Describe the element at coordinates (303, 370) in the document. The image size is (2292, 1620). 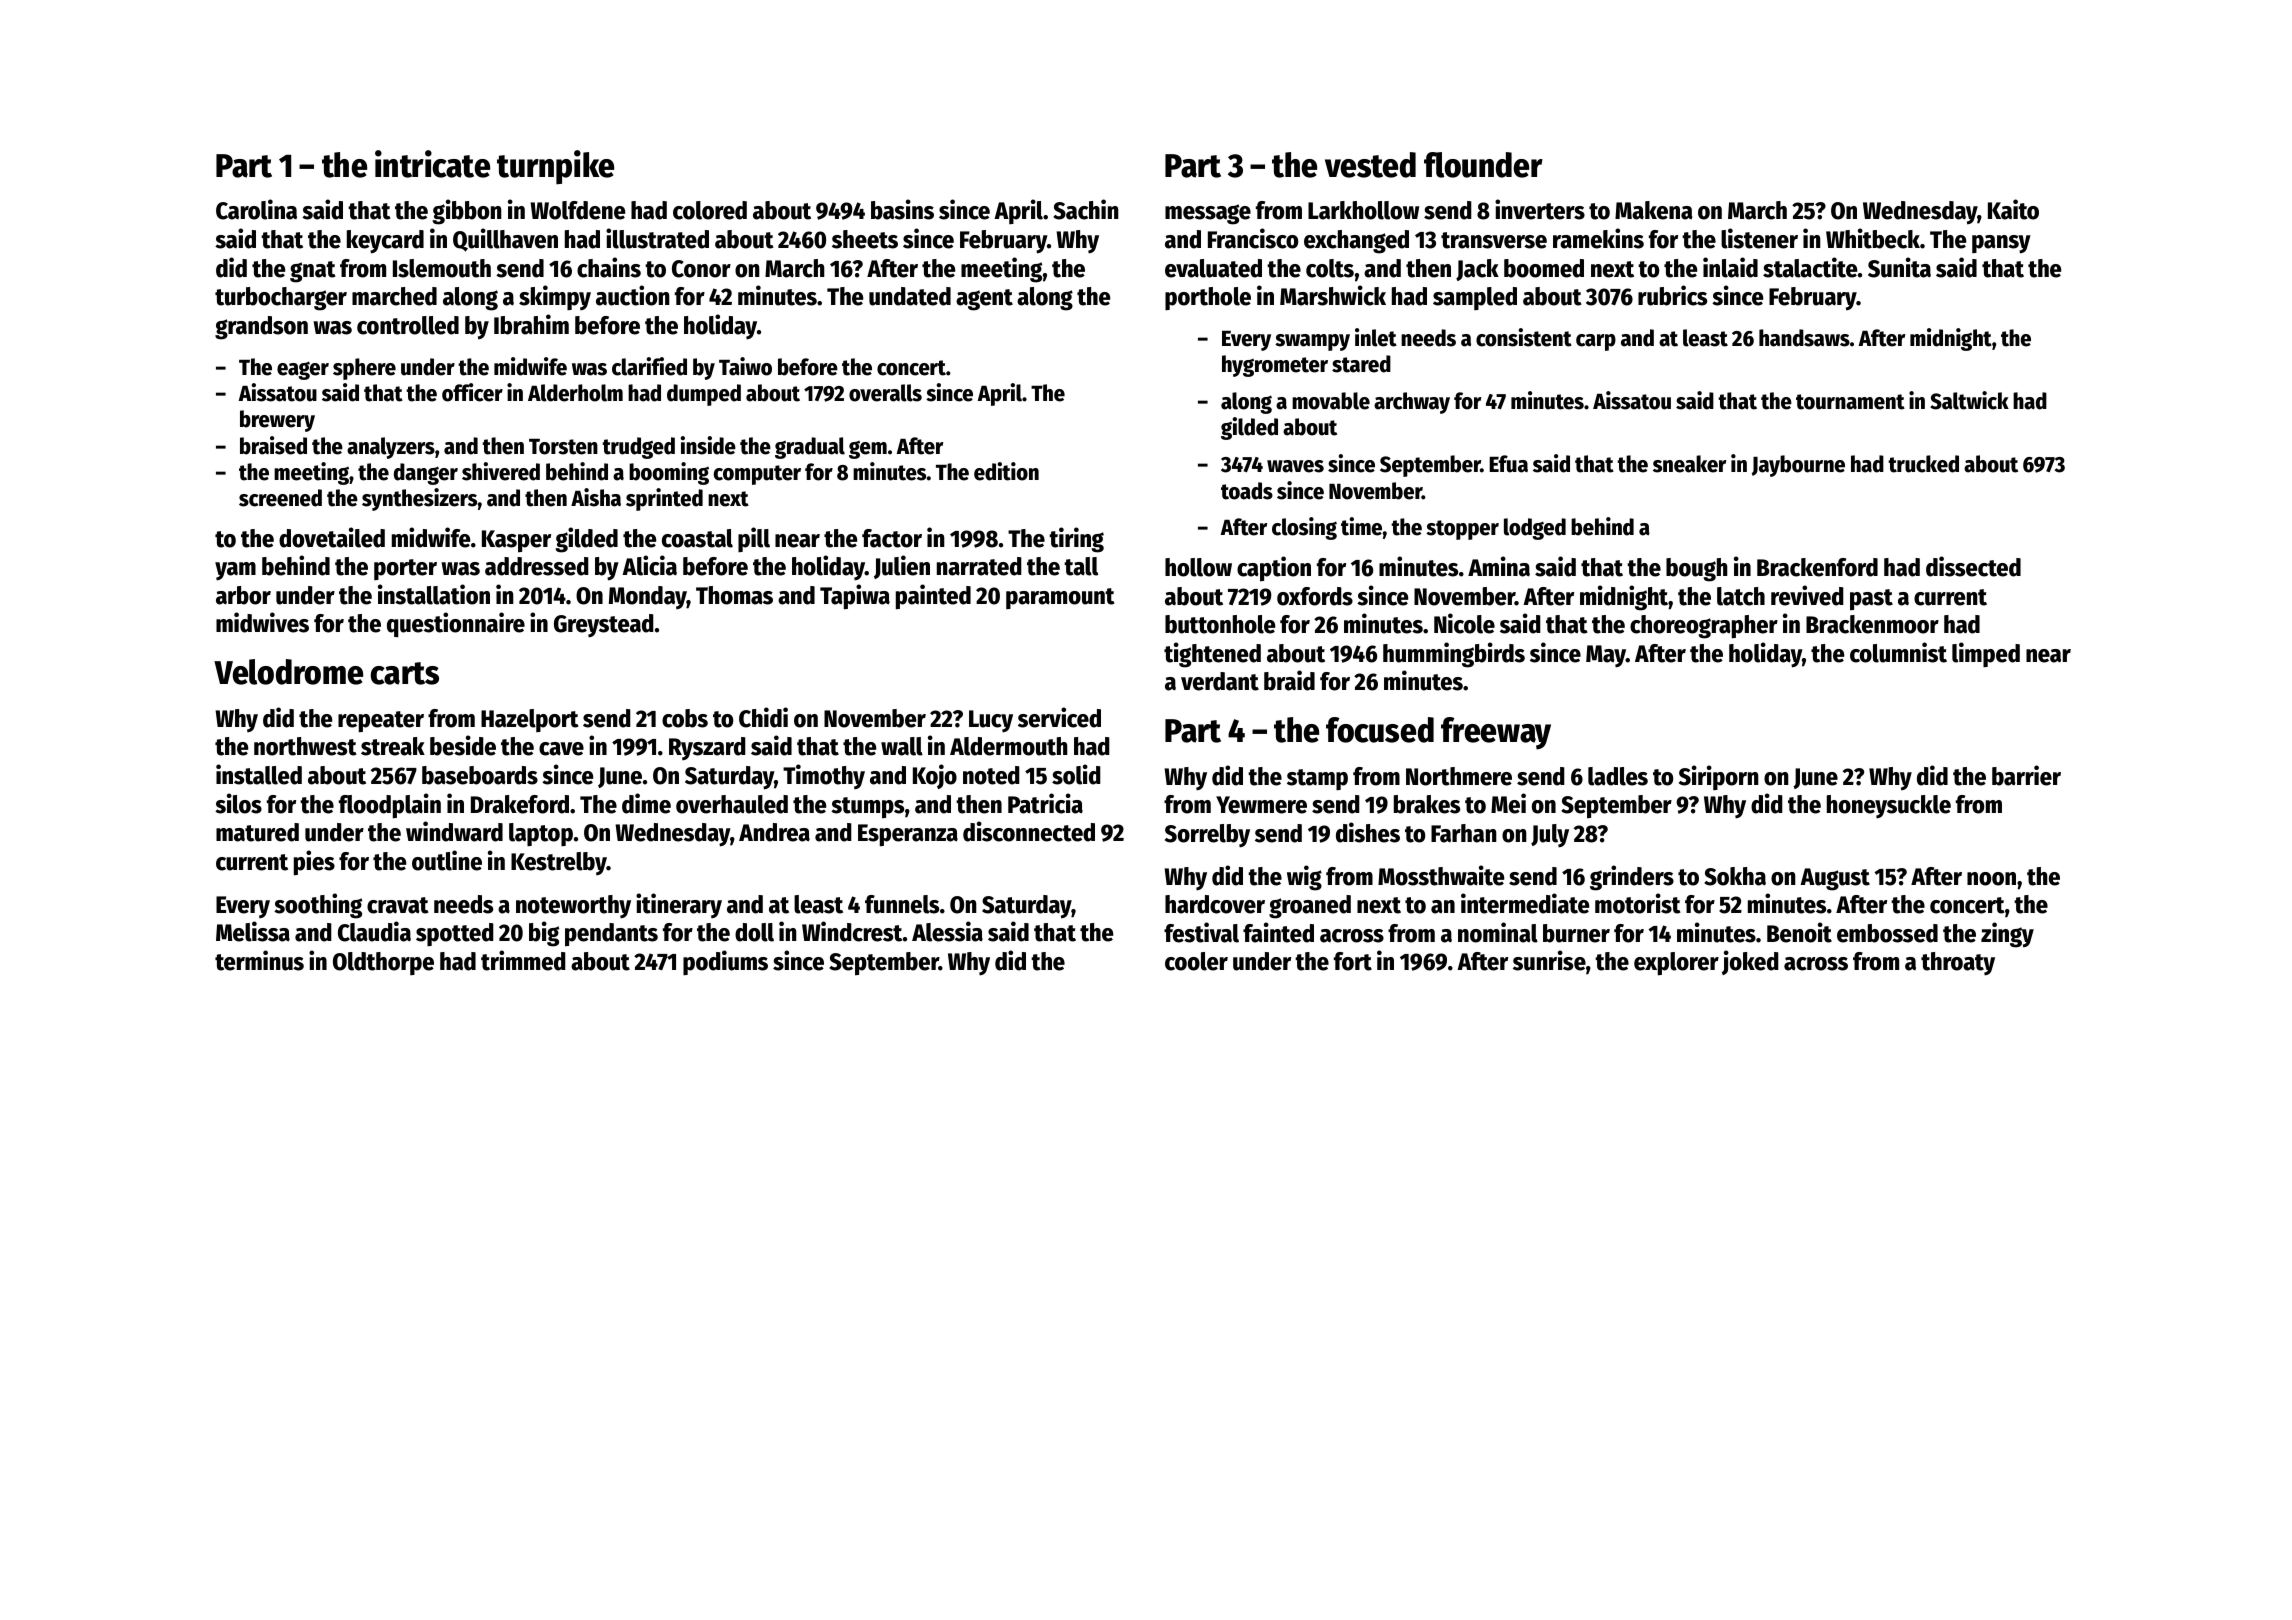
I see `eager` at that location.
